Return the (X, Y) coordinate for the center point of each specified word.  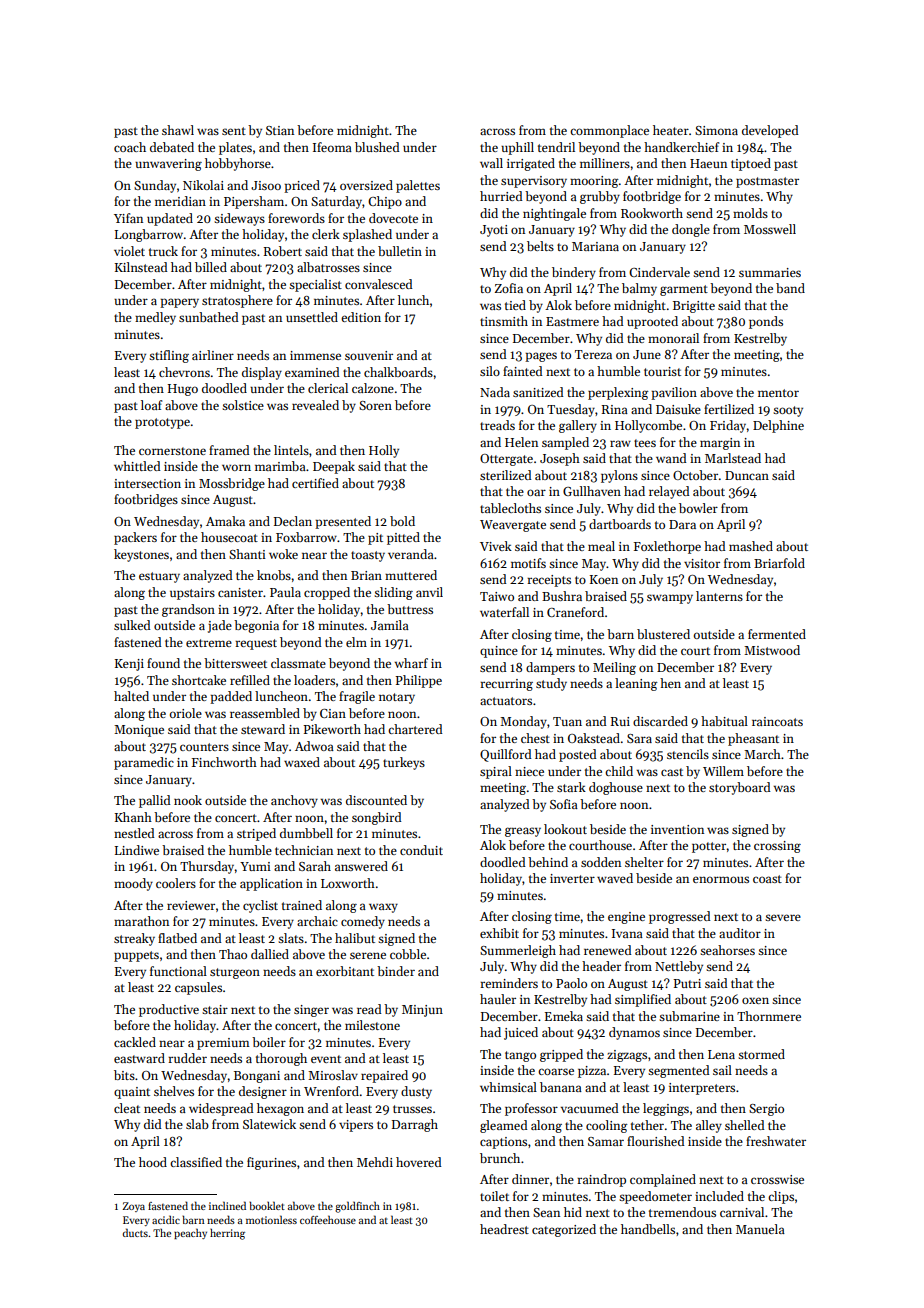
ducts (135, 1232)
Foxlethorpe (667, 547)
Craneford (575, 612)
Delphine (778, 426)
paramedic (144, 763)
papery (179, 303)
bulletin (400, 251)
